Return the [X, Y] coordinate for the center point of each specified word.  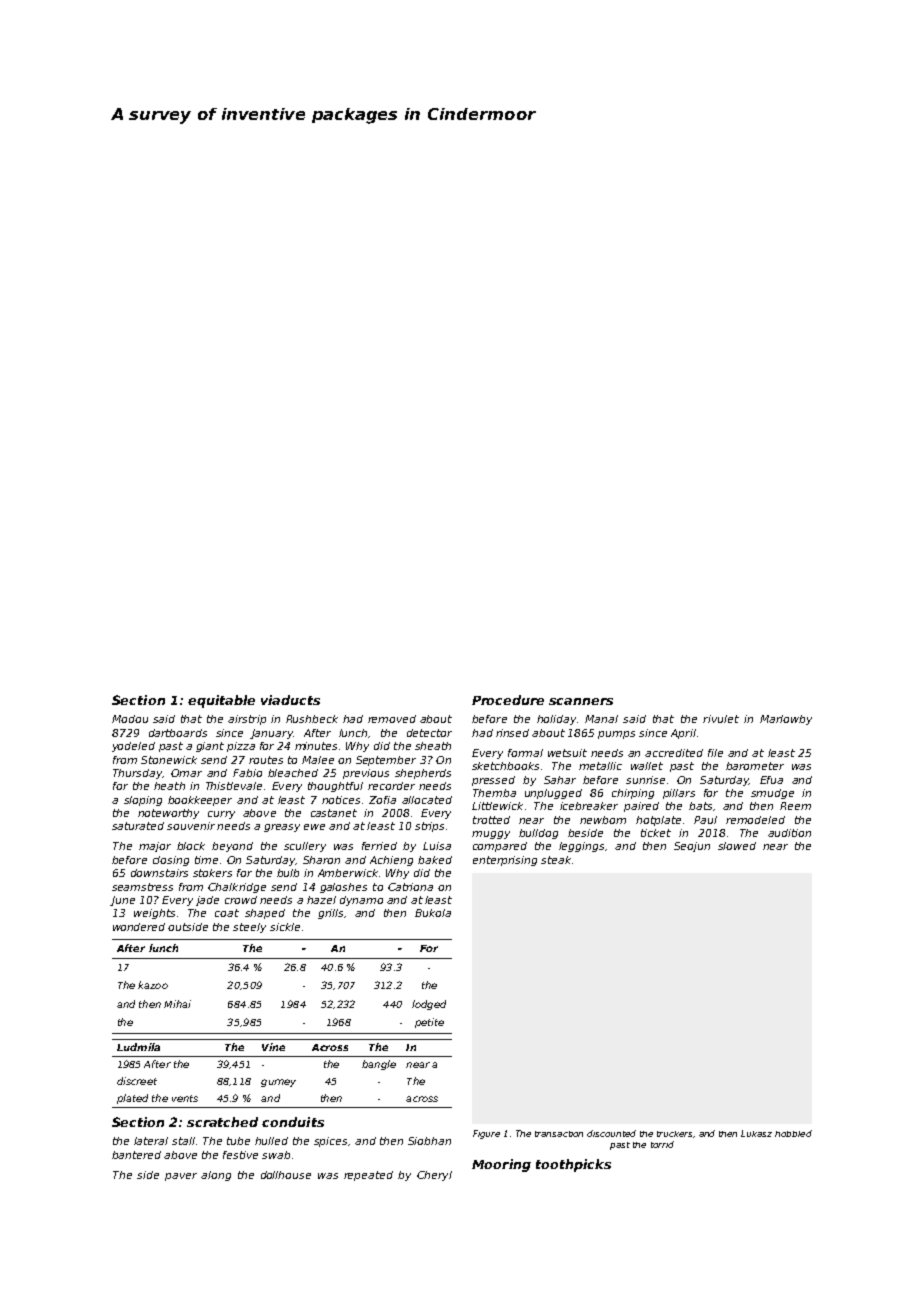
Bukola [433, 913]
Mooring [501, 1165]
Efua [771, 780]
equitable [221, 701]
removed [392, 719]
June [122, 901]
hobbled [793, 1133]
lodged [429, 1005]
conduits [293, 1122]
